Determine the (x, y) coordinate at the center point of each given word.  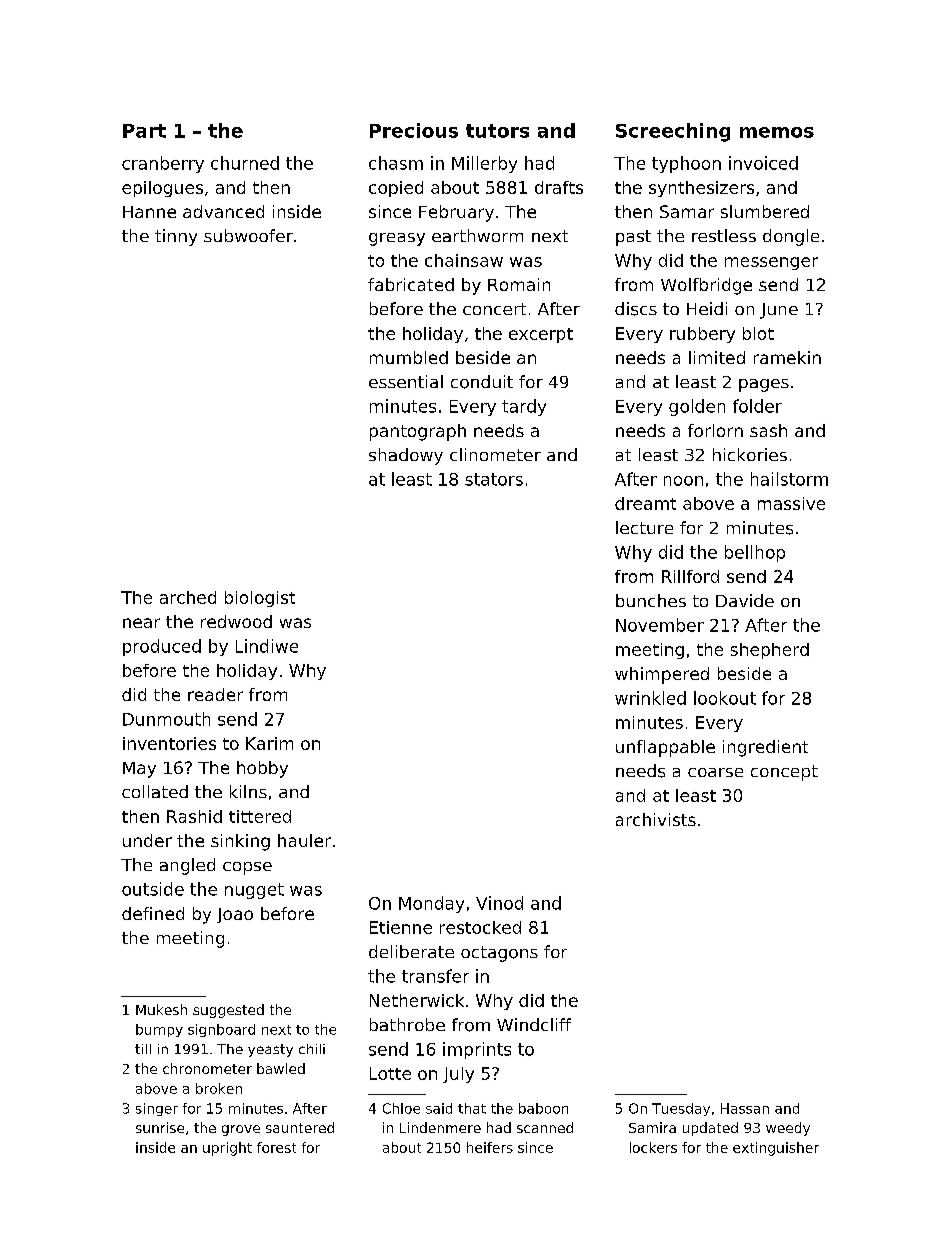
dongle (791, 237)
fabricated (411, 284)
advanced (223, 211)
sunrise (160, 1127)
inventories (169, 743)
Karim (269, 743)
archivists (656, 819)
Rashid (194, 816)
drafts (559, 187)
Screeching (673, 132)
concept (784, 773)
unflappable (665, 748)
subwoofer (248, 235)
